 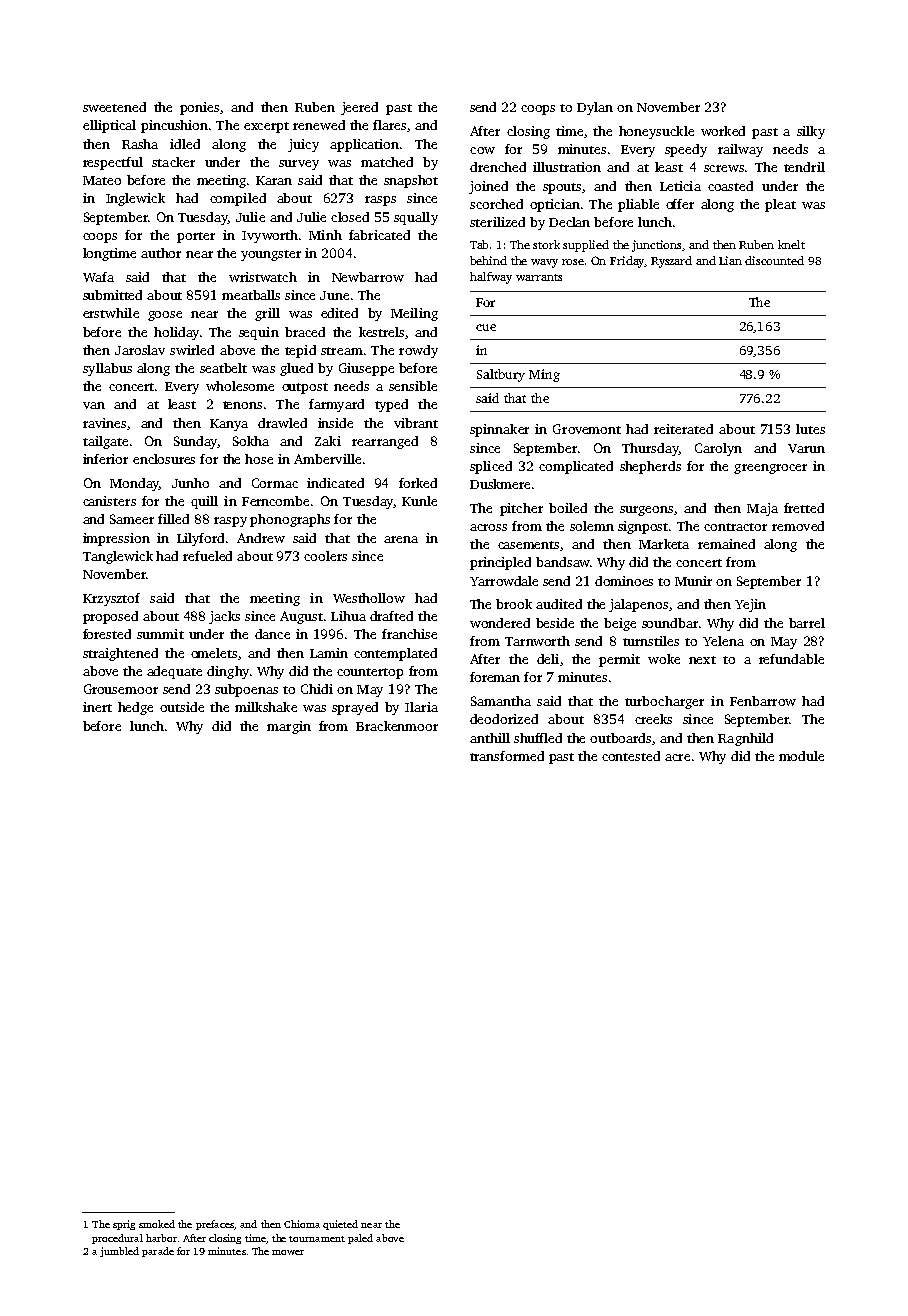 I want to click on proposed, so click(x=110, y=617).
